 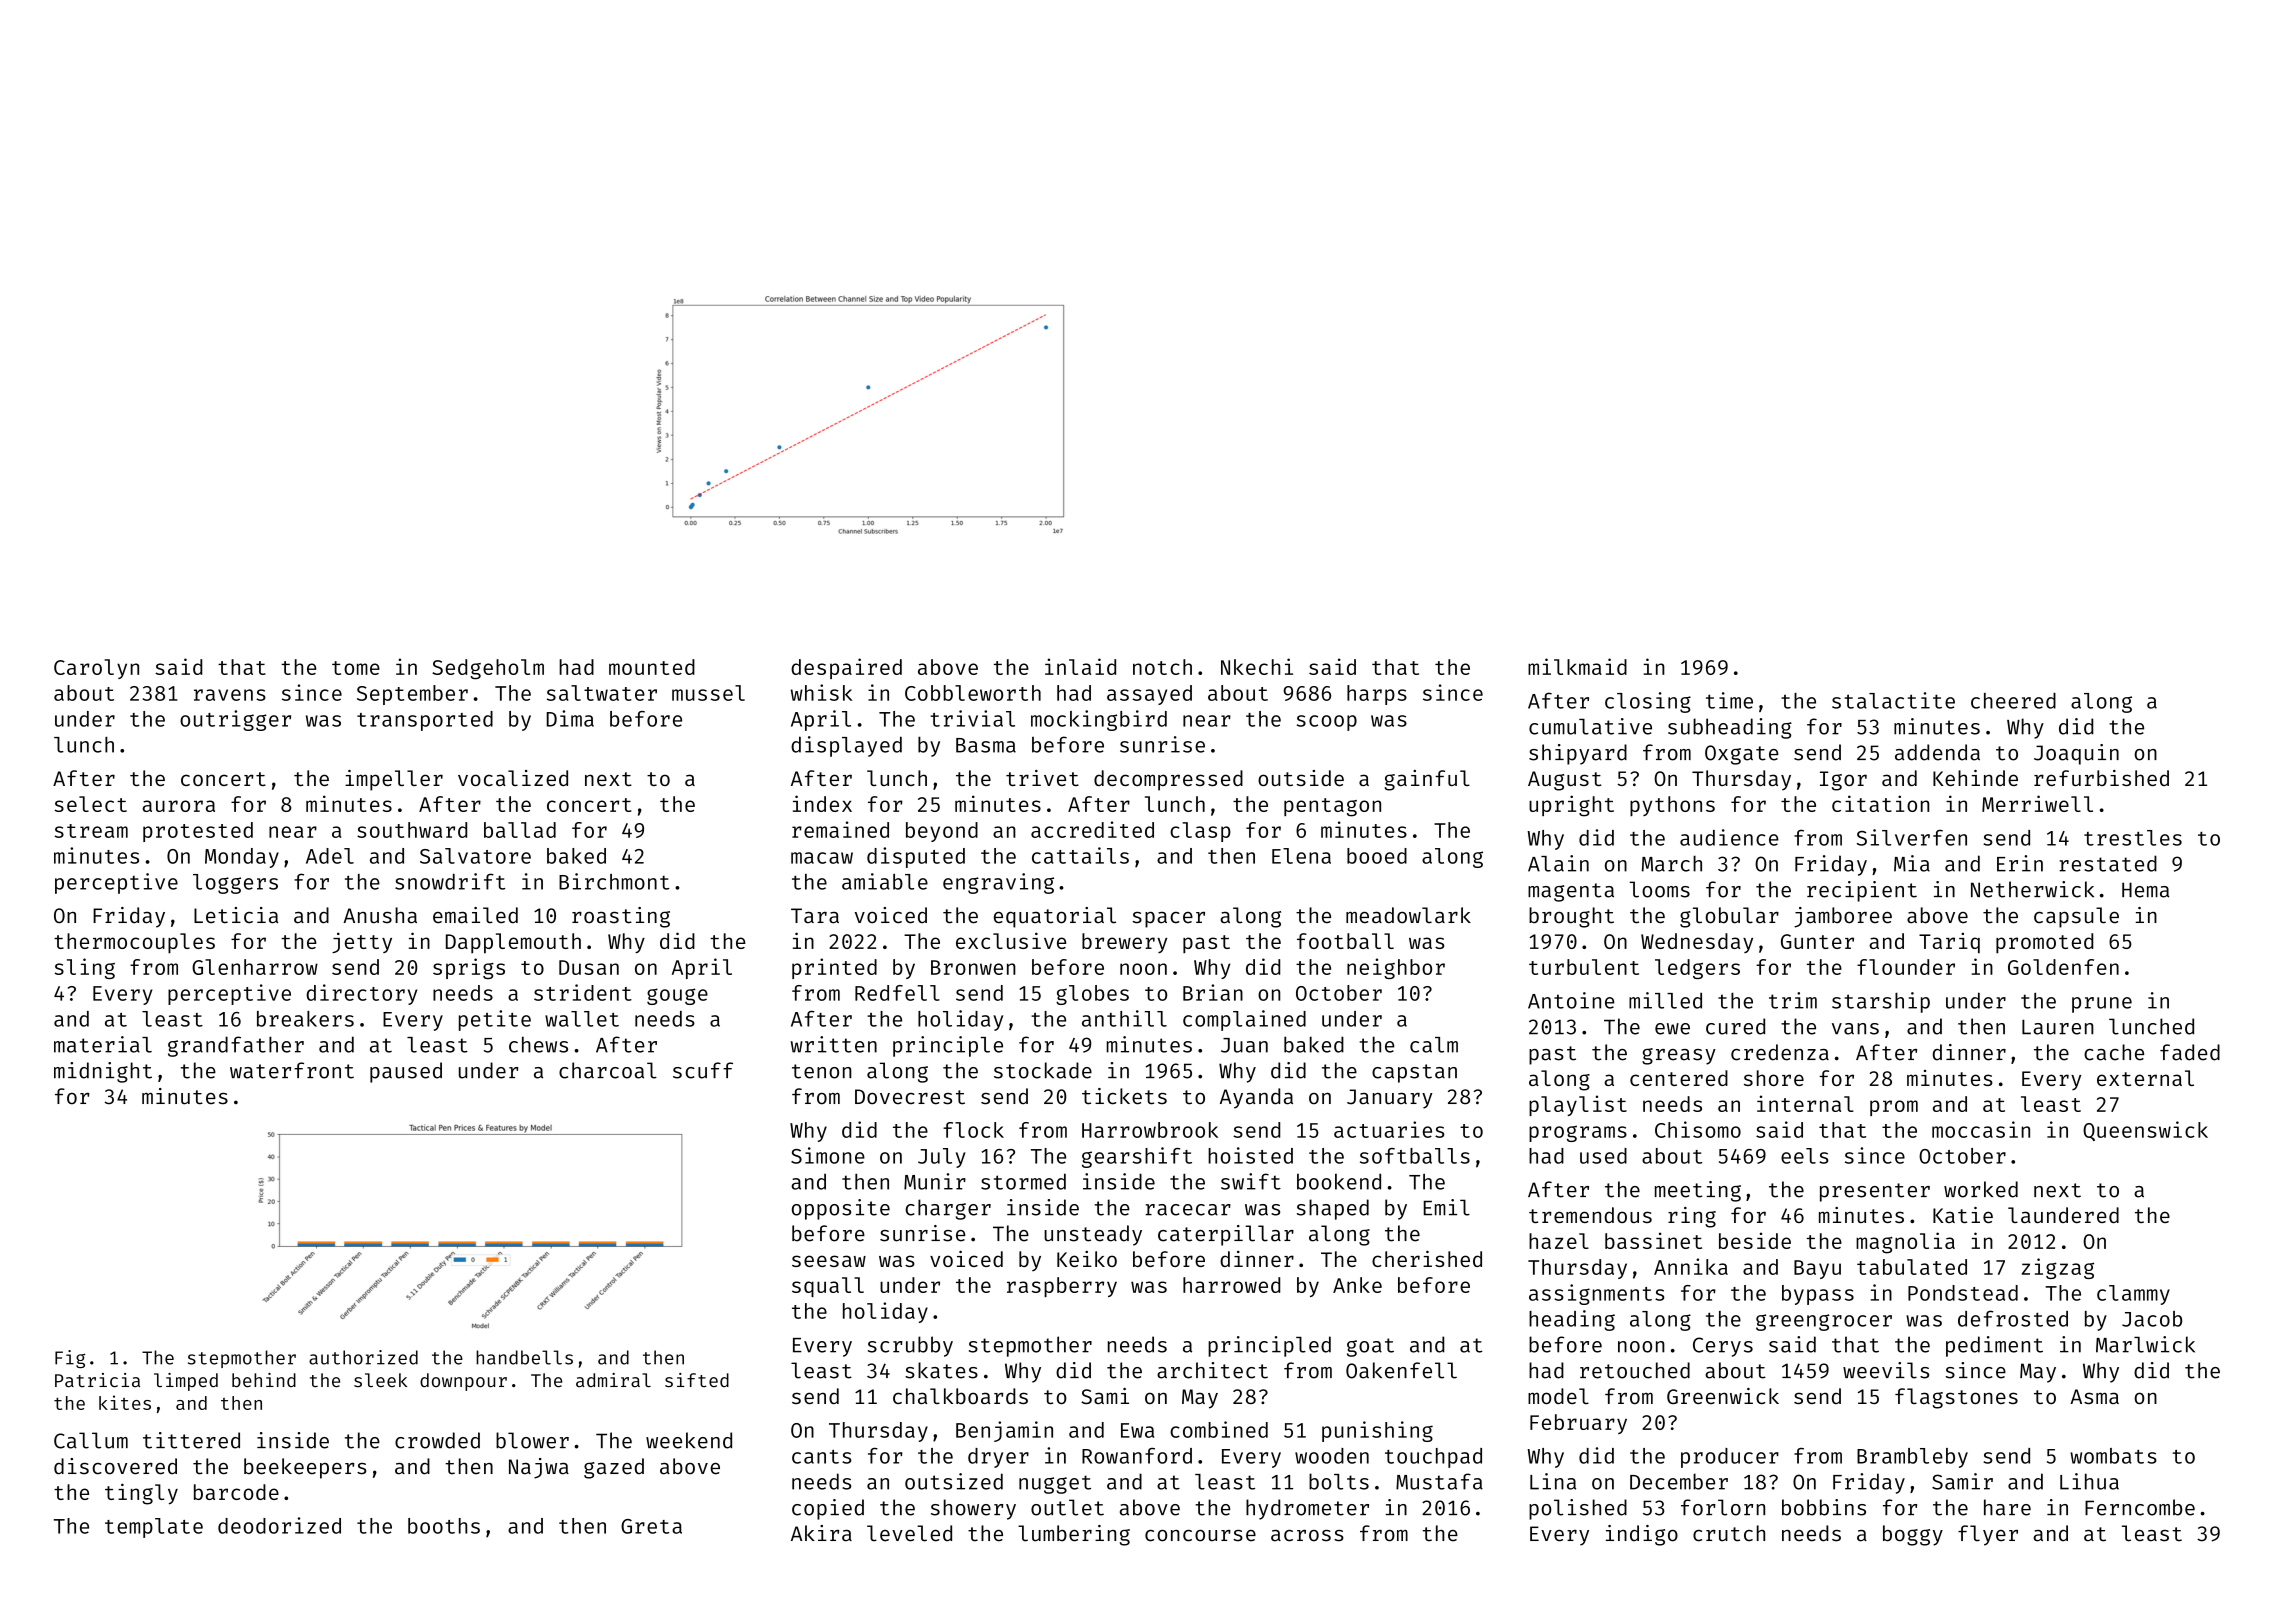 What do you see at coordinates (1200, 1536) in the document?
I see `concourse` at bounding box center [1200, 1536].
